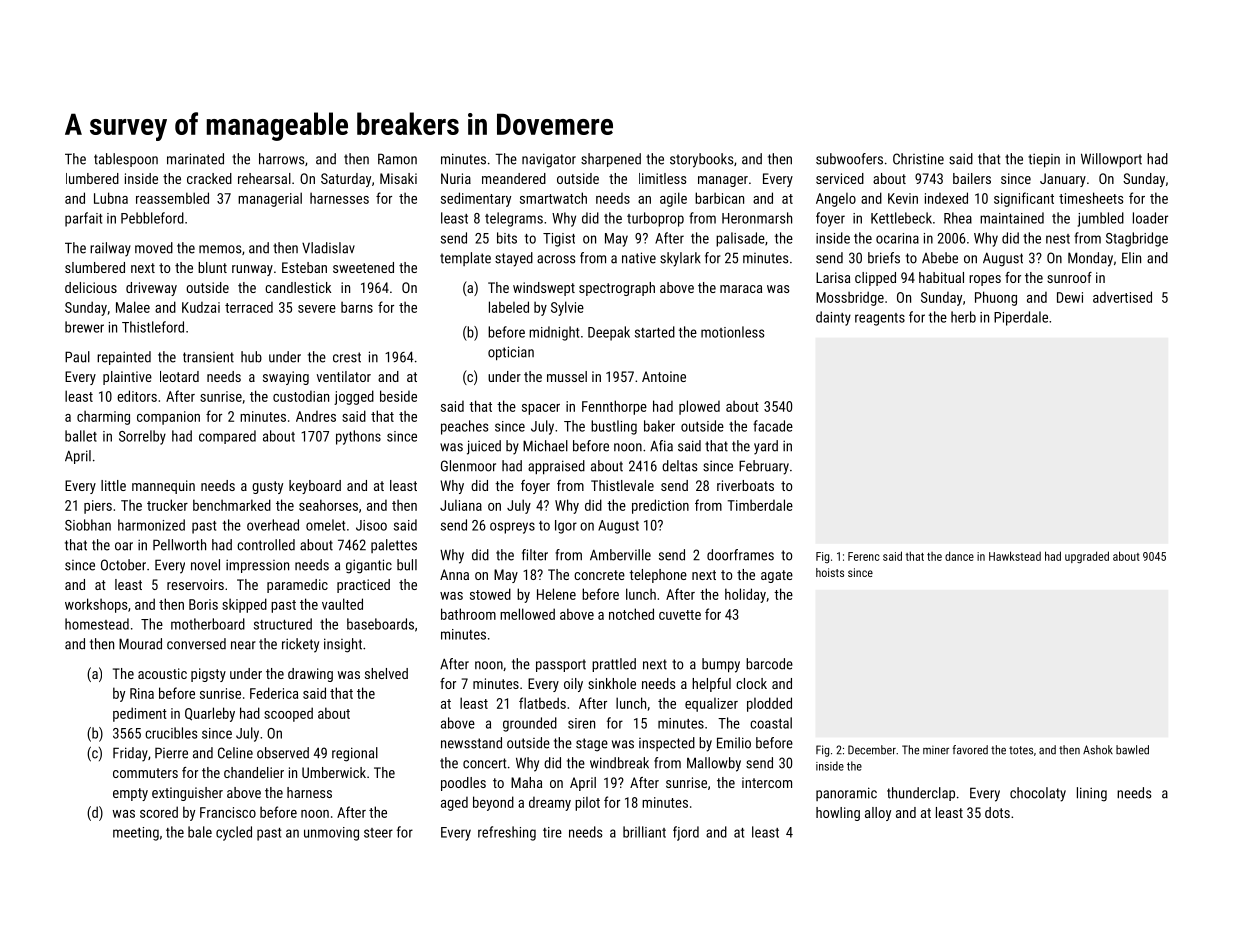 This screenshot has width=1233, height=952. Describe the element at coordinates (1091, 198) in the screenshot. I see `timesheets` at that location.
